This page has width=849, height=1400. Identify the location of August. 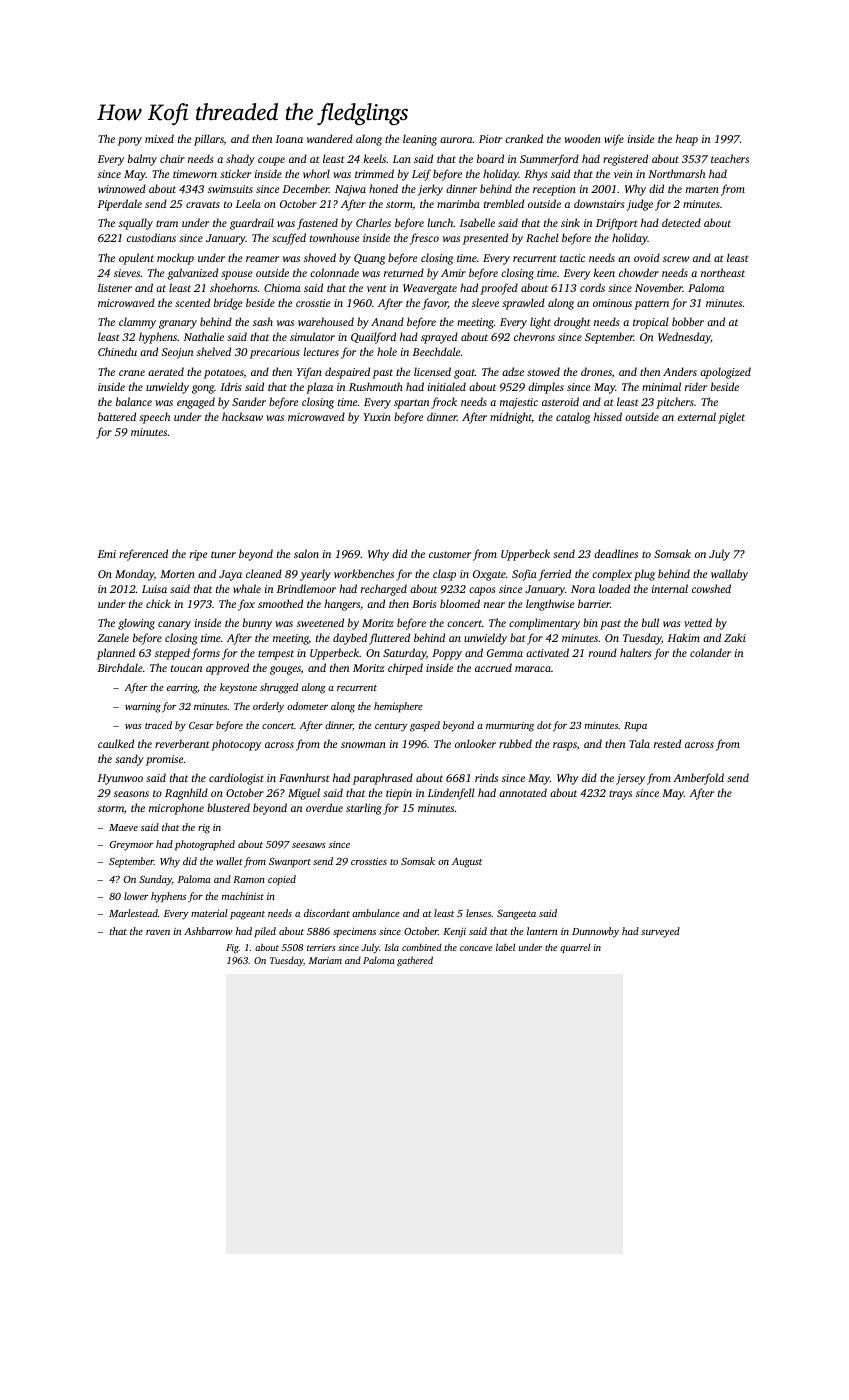
(467, 863).
